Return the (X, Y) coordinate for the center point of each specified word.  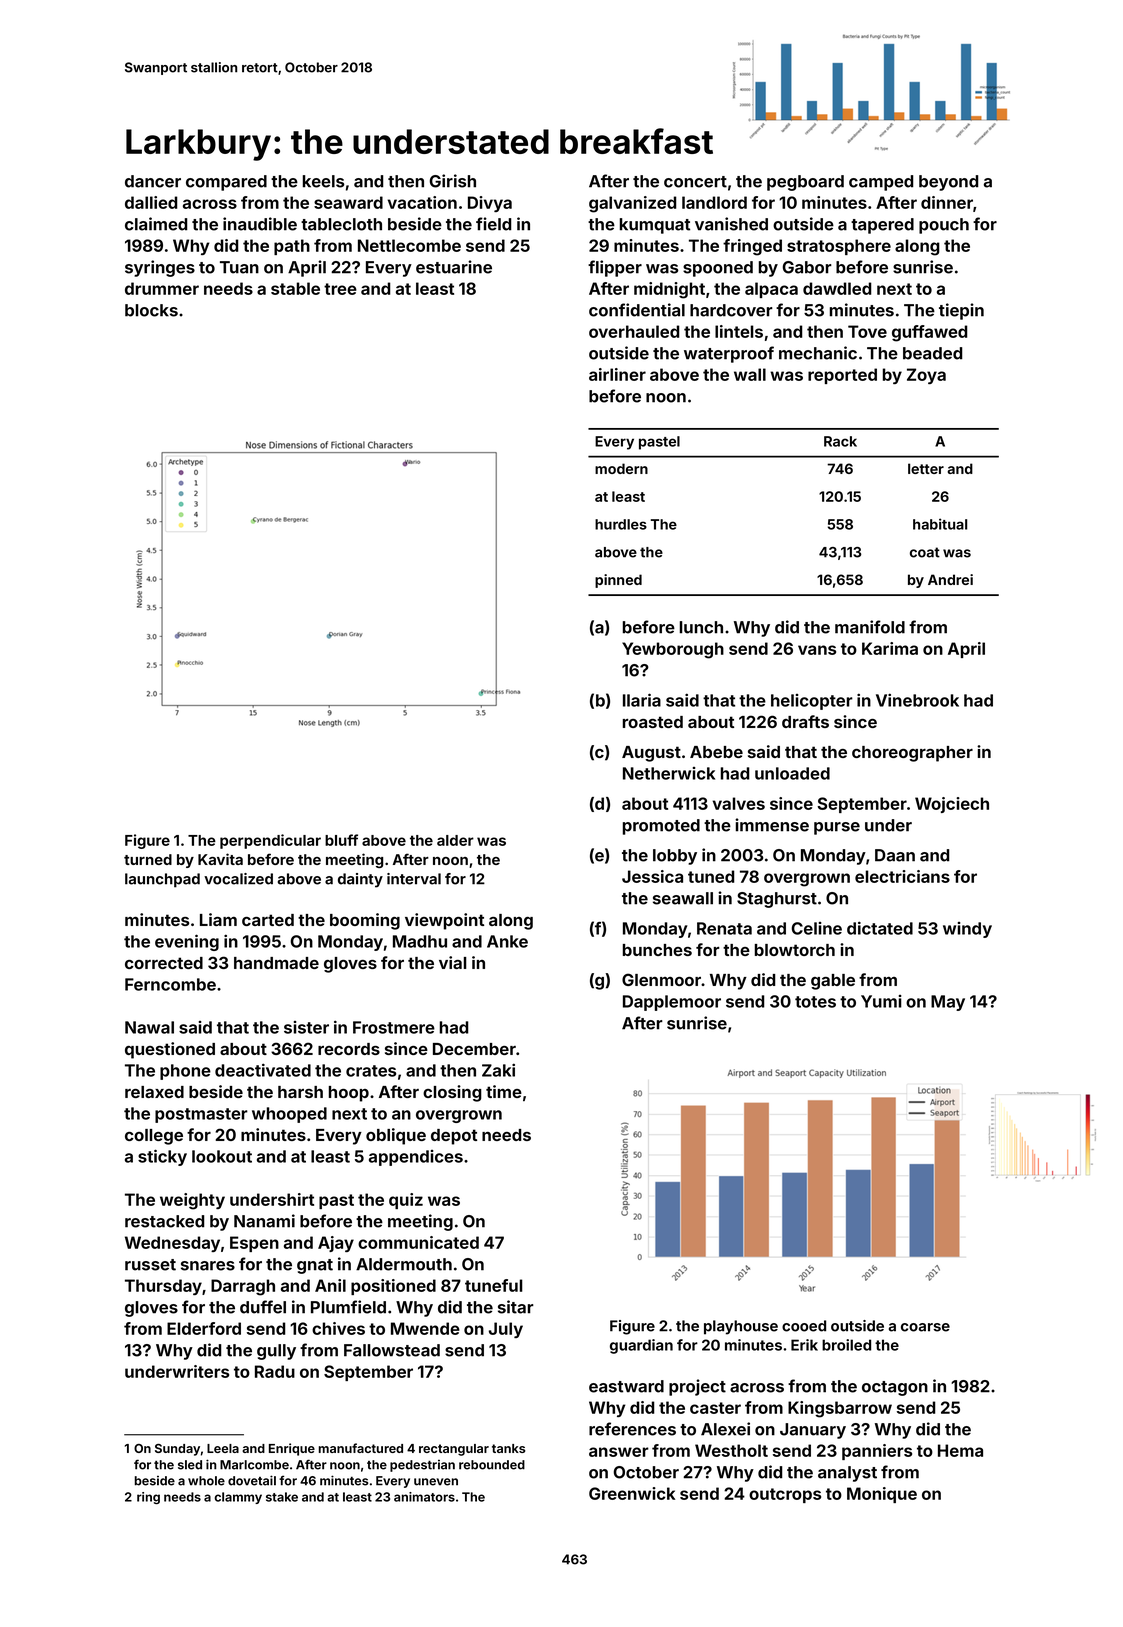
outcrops (785, 1495)
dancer (153, 181)
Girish (453, 181)
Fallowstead (392, 1350)
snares (208, 1266)
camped (881, 183)
